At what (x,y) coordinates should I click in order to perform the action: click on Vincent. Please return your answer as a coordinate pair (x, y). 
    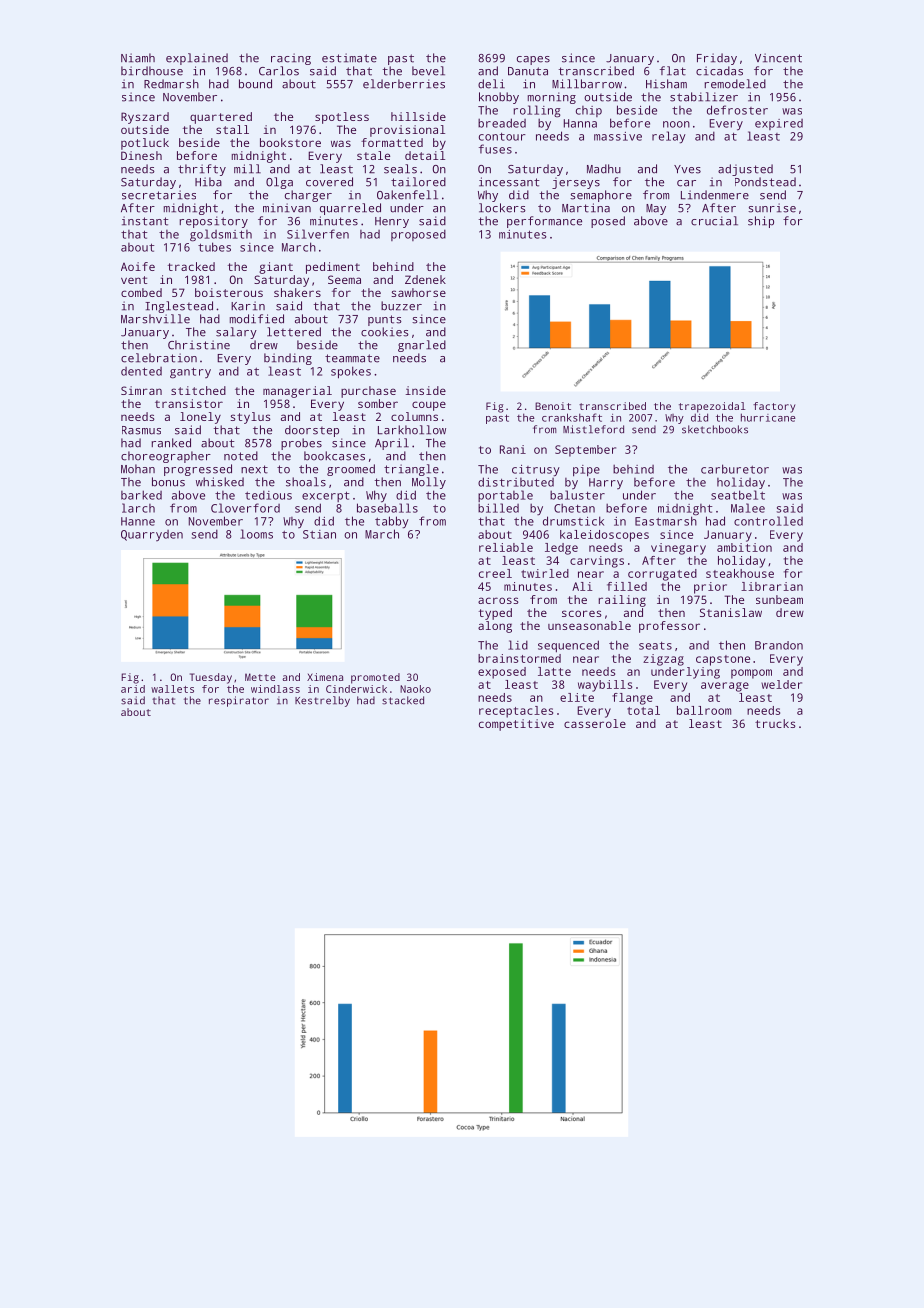
    Looking at the image, I should click on (778, 58).
